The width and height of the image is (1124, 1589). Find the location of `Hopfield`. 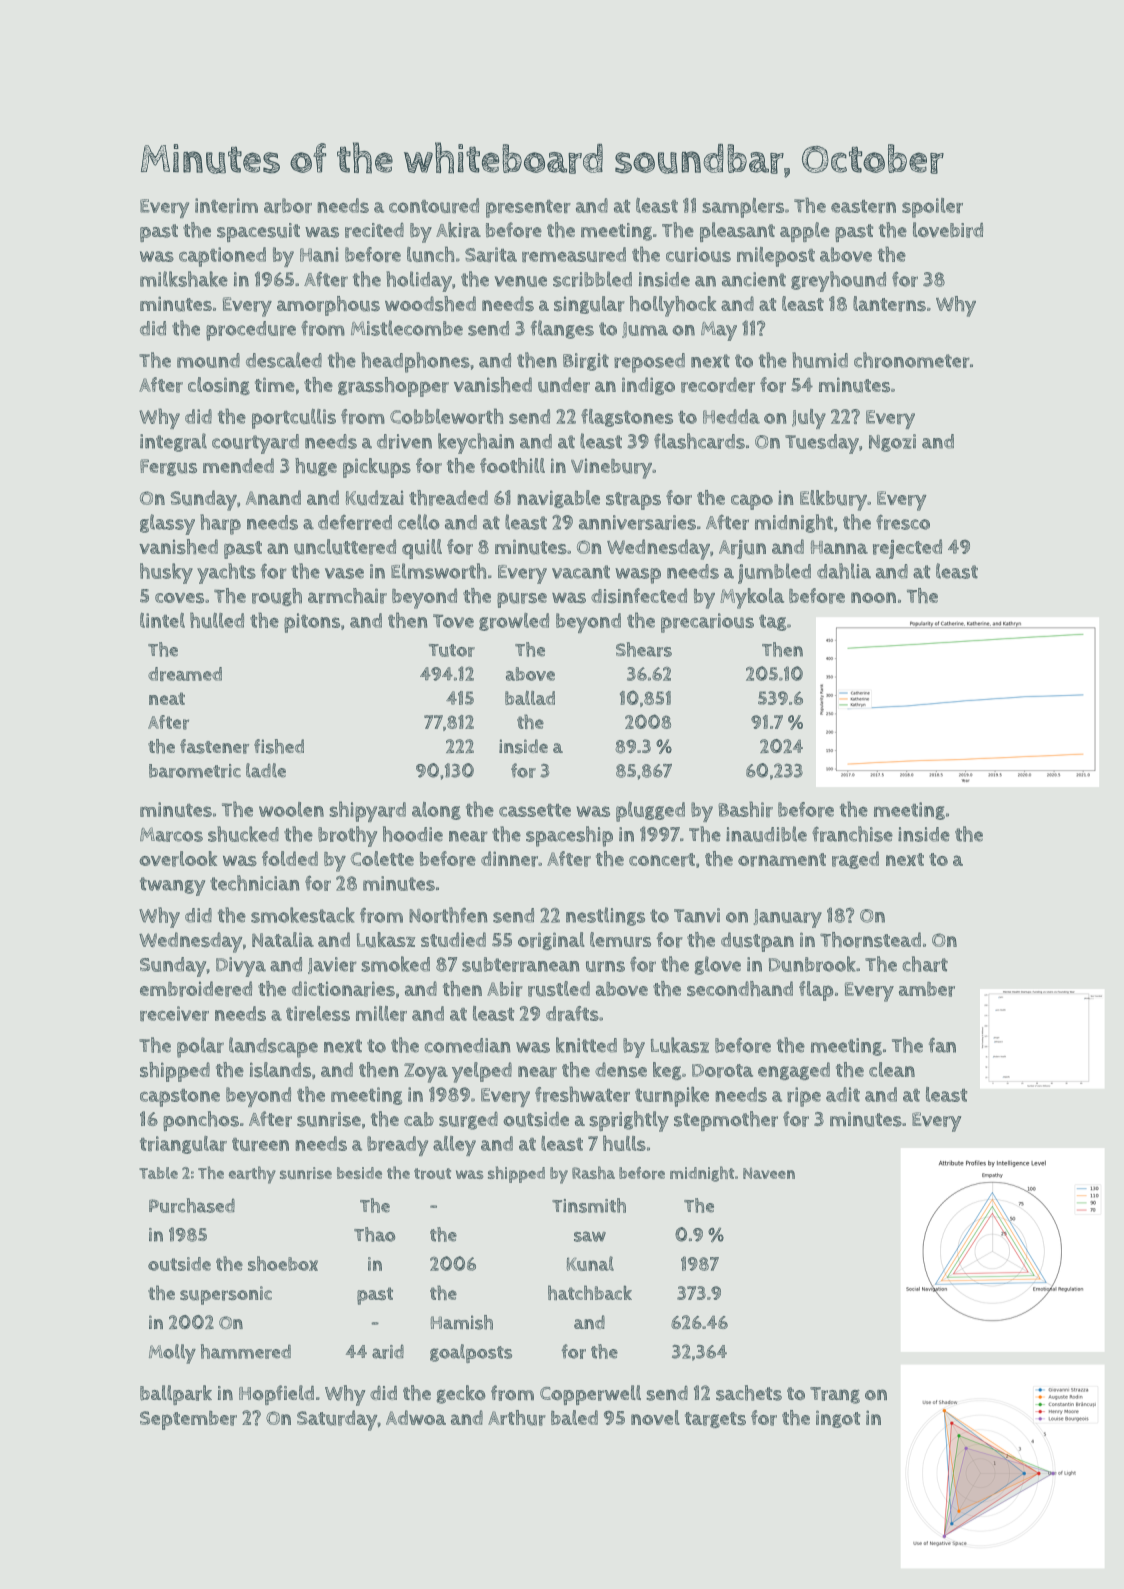

Hopfield is located at coordinates (276, 1395).
